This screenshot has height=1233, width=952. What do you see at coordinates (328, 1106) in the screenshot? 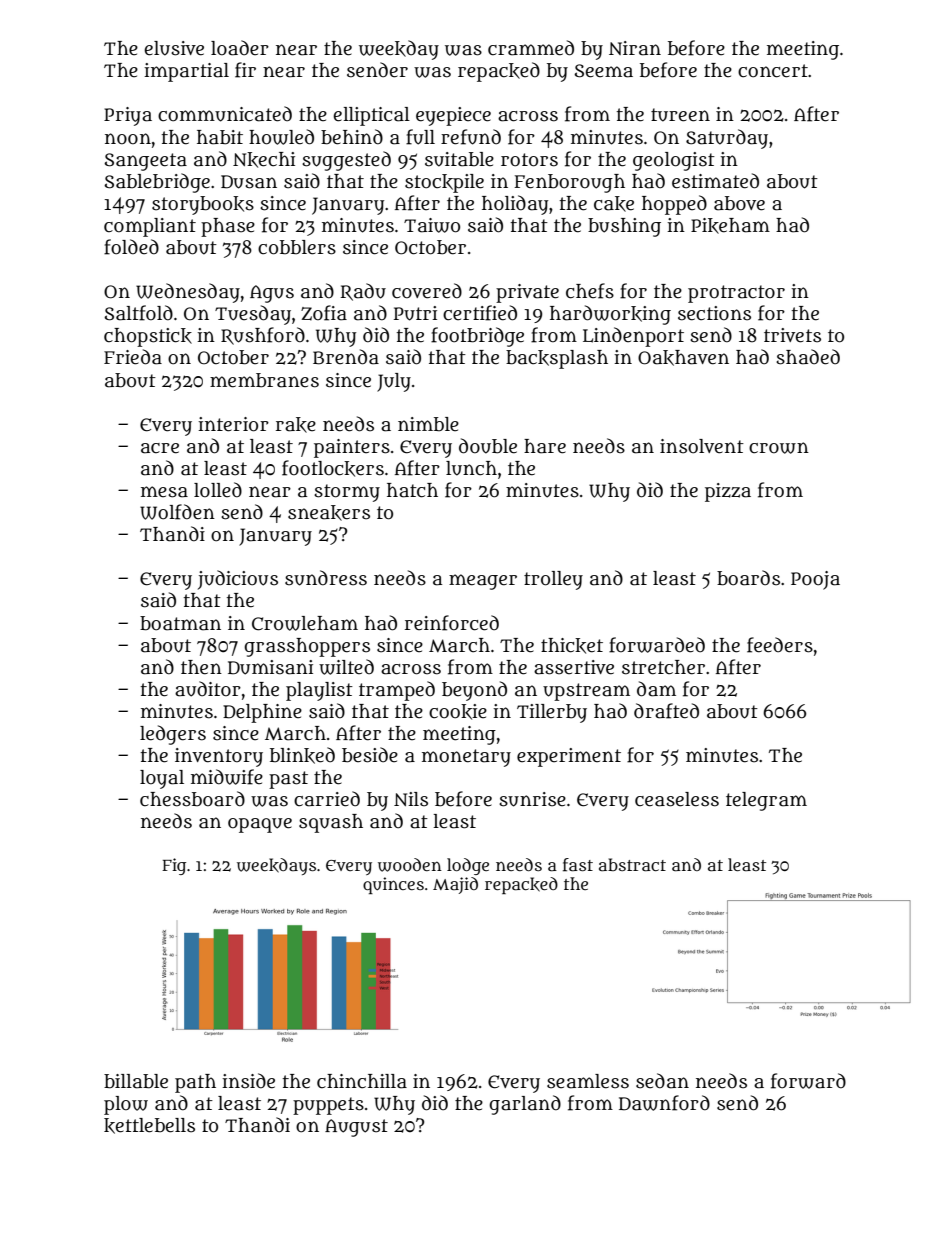
I see `puppets` at bounding box center [328, 1106].
